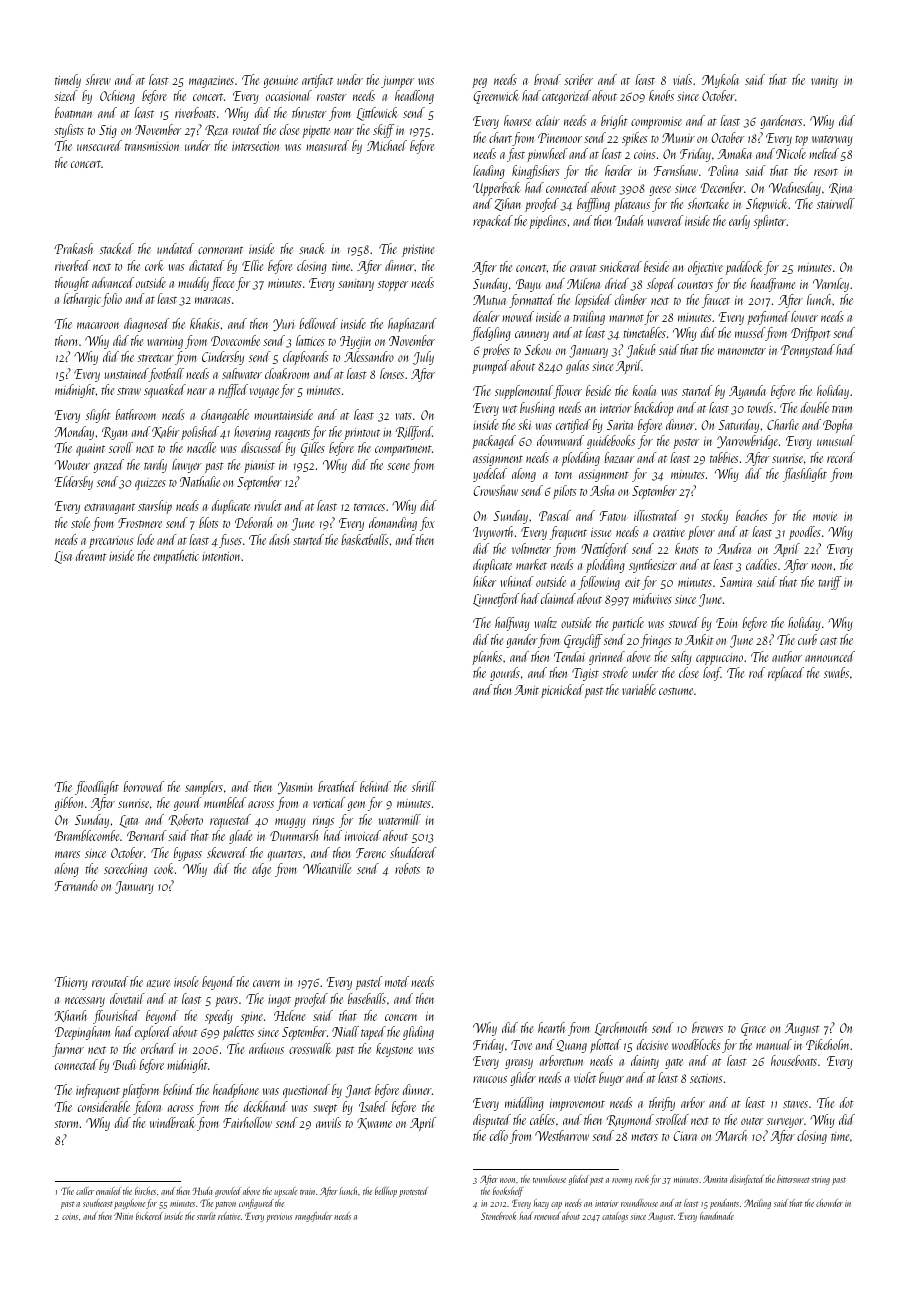  What do you see at coordinates (644, 390) in the screenshot?
I see `koala` at bounding box center [644, 390].
